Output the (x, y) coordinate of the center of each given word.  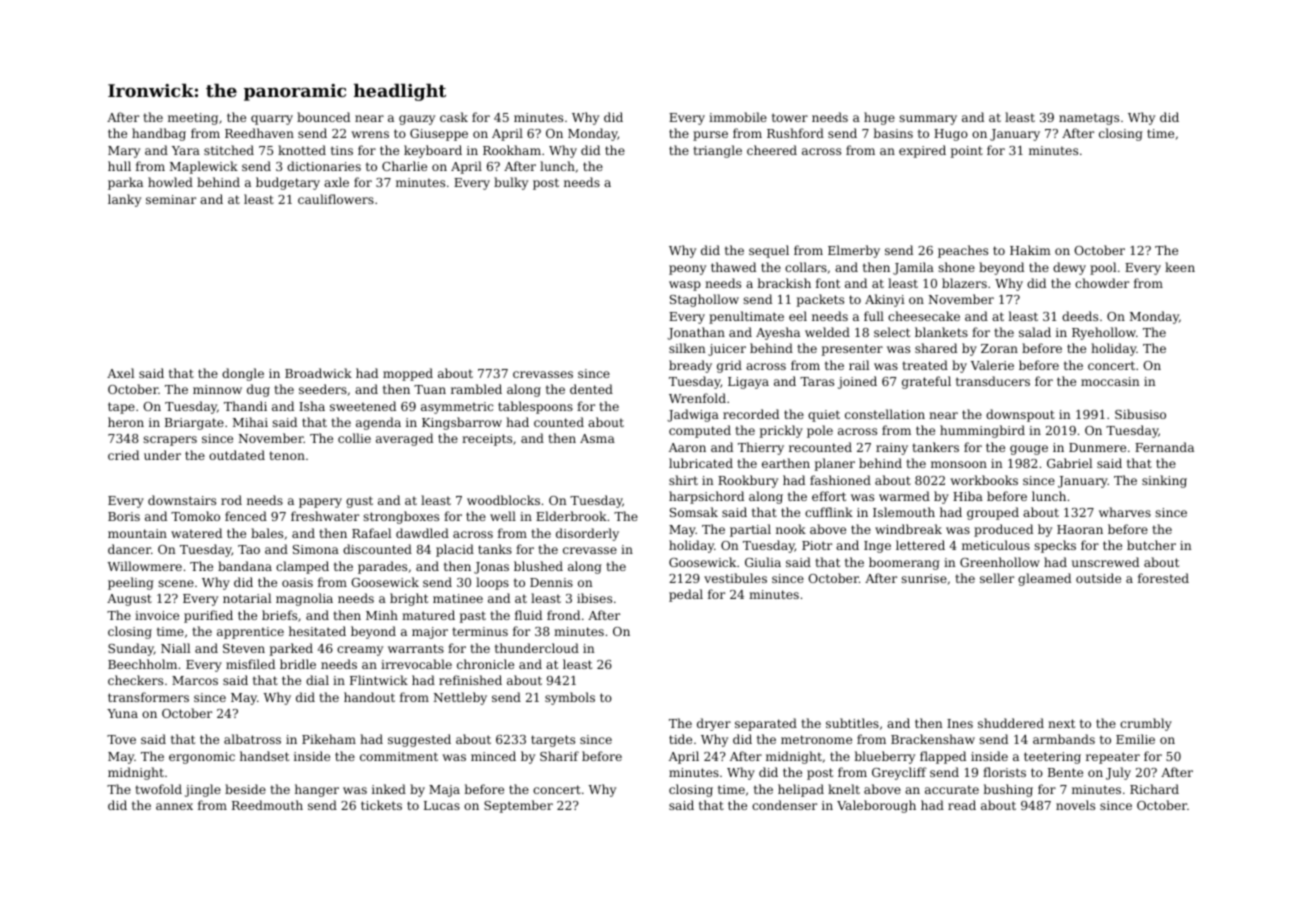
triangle (717, 151)
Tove (121, 739)
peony (687, 270)
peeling (131, 583)
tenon (287, 455)
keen (1180, 267)
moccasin (1110, 381)
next (1061, 723)
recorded (751, 414)
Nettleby (460, 698)
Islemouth (904, 512)
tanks (495, 549)
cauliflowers (336, 199)
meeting (193, 119)
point (967, 152)
